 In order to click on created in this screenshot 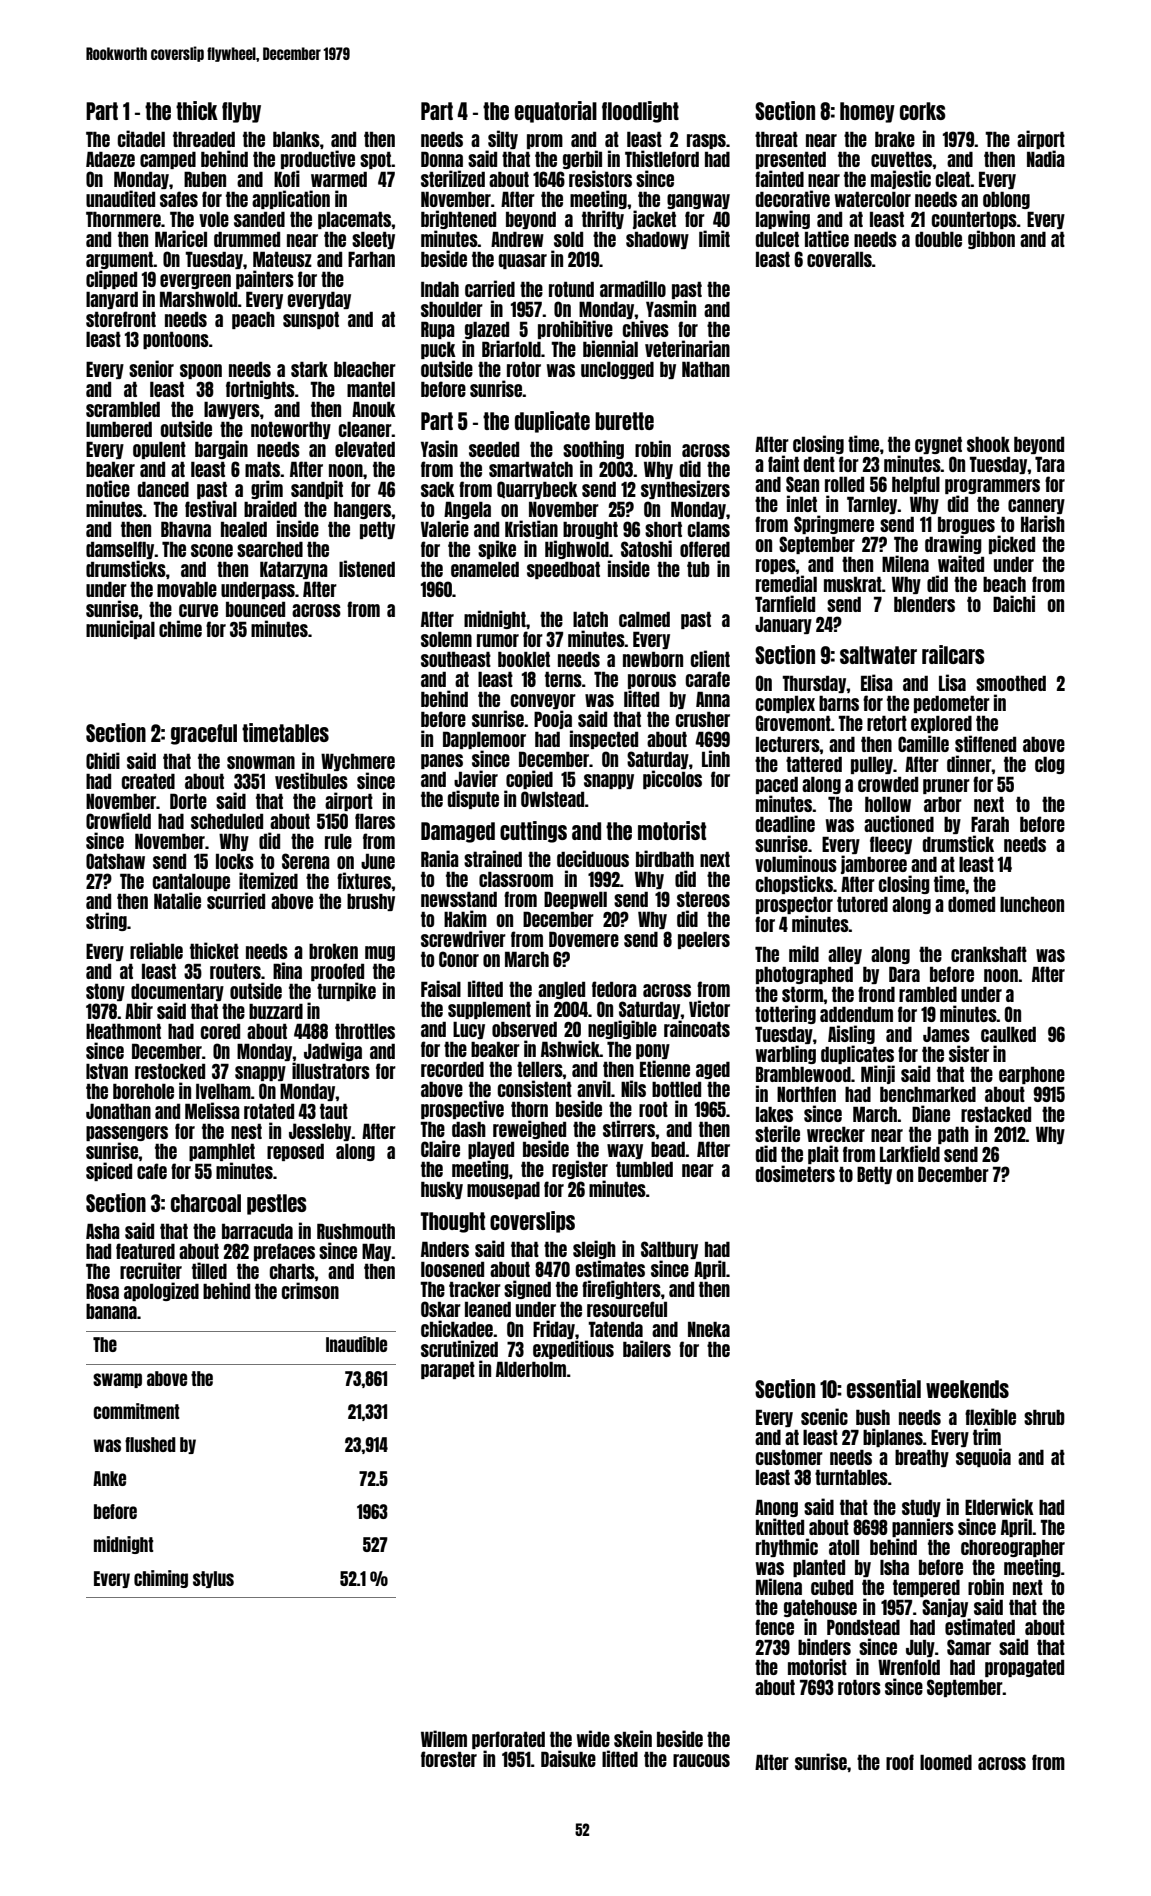, I will do `click(148, 781)`.
